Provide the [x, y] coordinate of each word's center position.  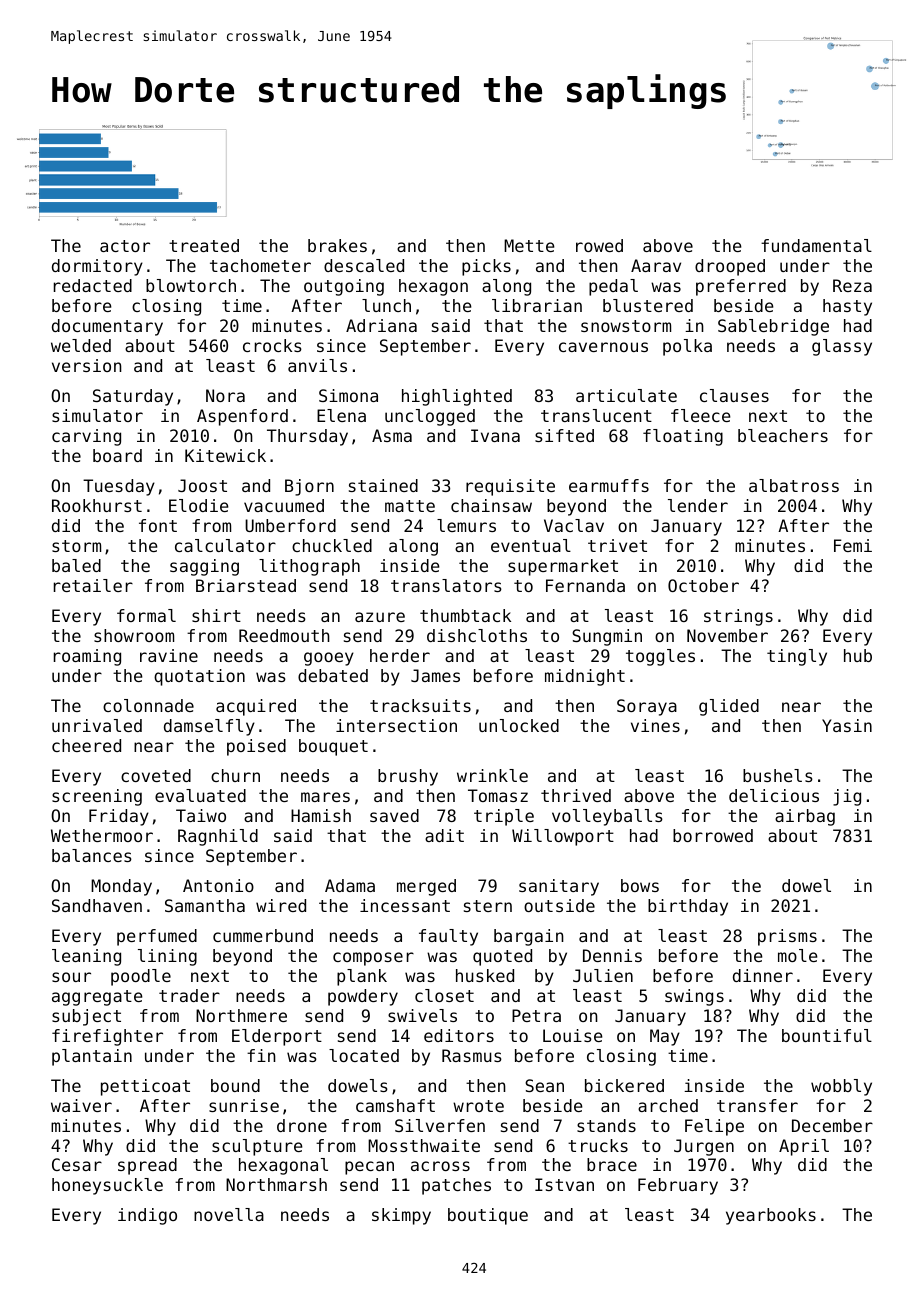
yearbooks [771, 1216]
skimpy [401, 1216]
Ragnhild [218, 837]
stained [383, 485]
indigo [147, 1216]
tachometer [260, 265]
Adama [350, 885]
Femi [853, 545]
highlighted [457, 397]
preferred [741, 287]
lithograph [309, 567]
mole [798, 955]
